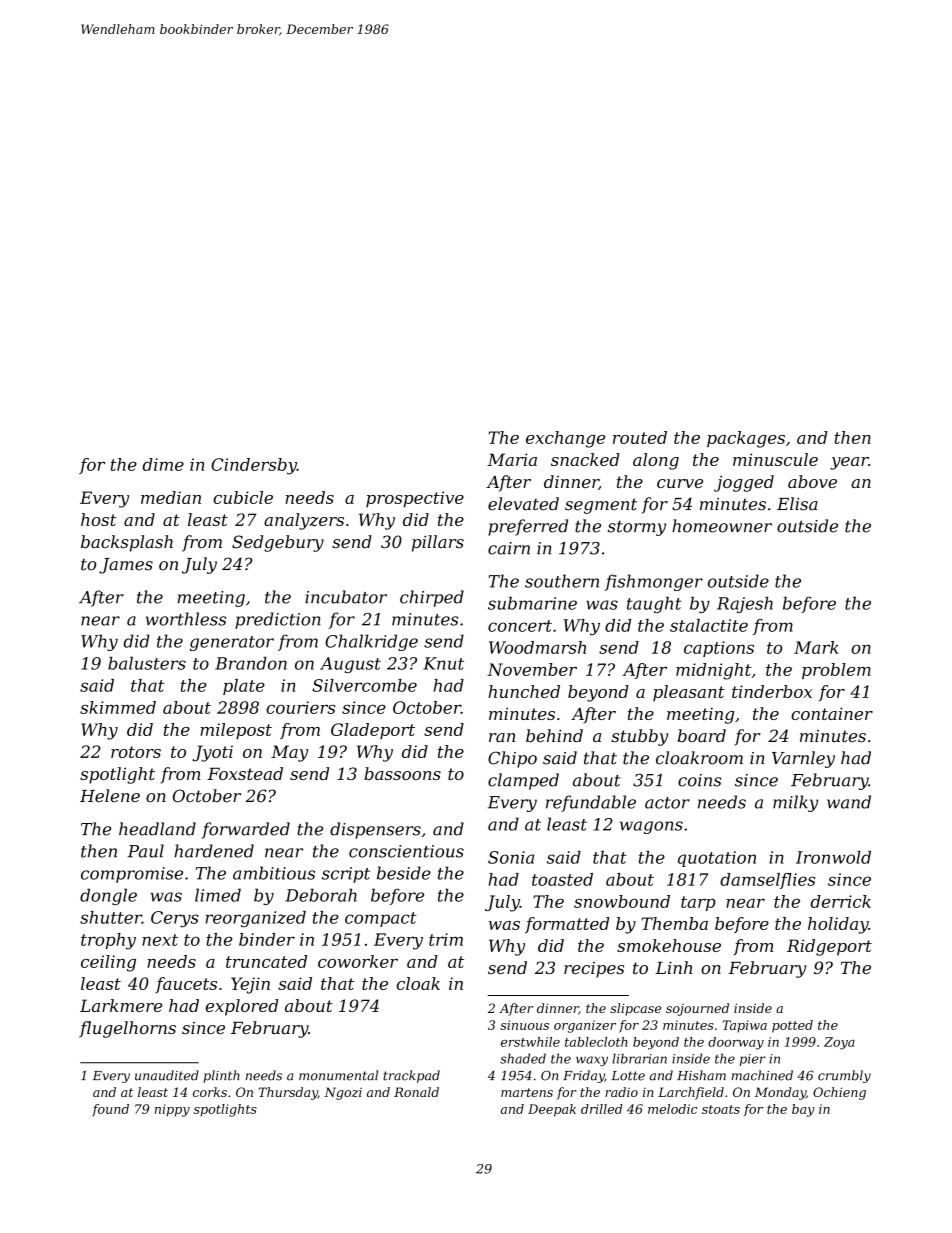 Image resolution: width=952 pixels, height=1233 pixels. What do you see at coordinates (364, 685) in the screenshot?
I see `Silvercombe` at bounding box center [364, 685].
